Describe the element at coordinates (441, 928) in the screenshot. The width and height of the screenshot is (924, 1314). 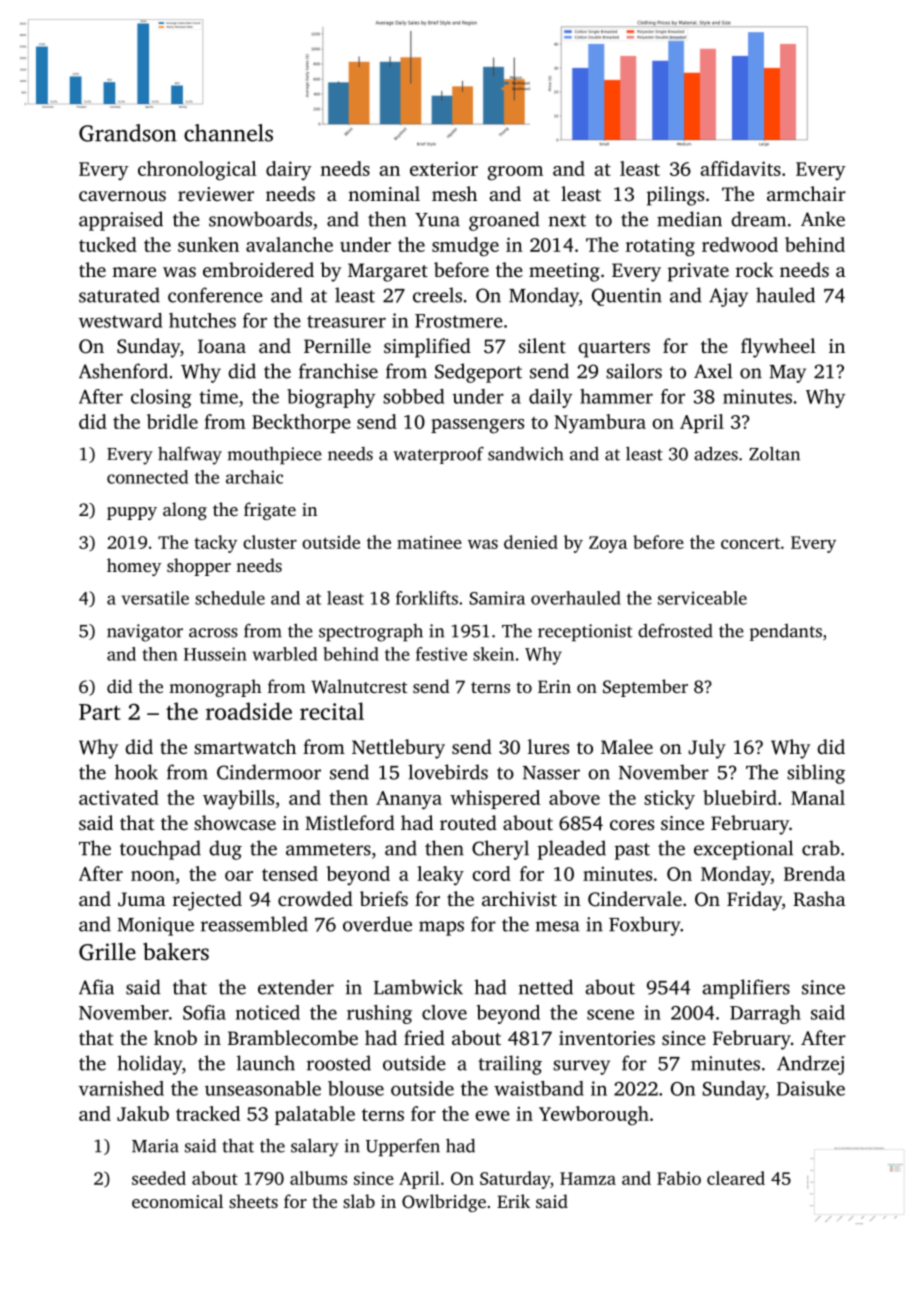
I see `maps` at that location.
